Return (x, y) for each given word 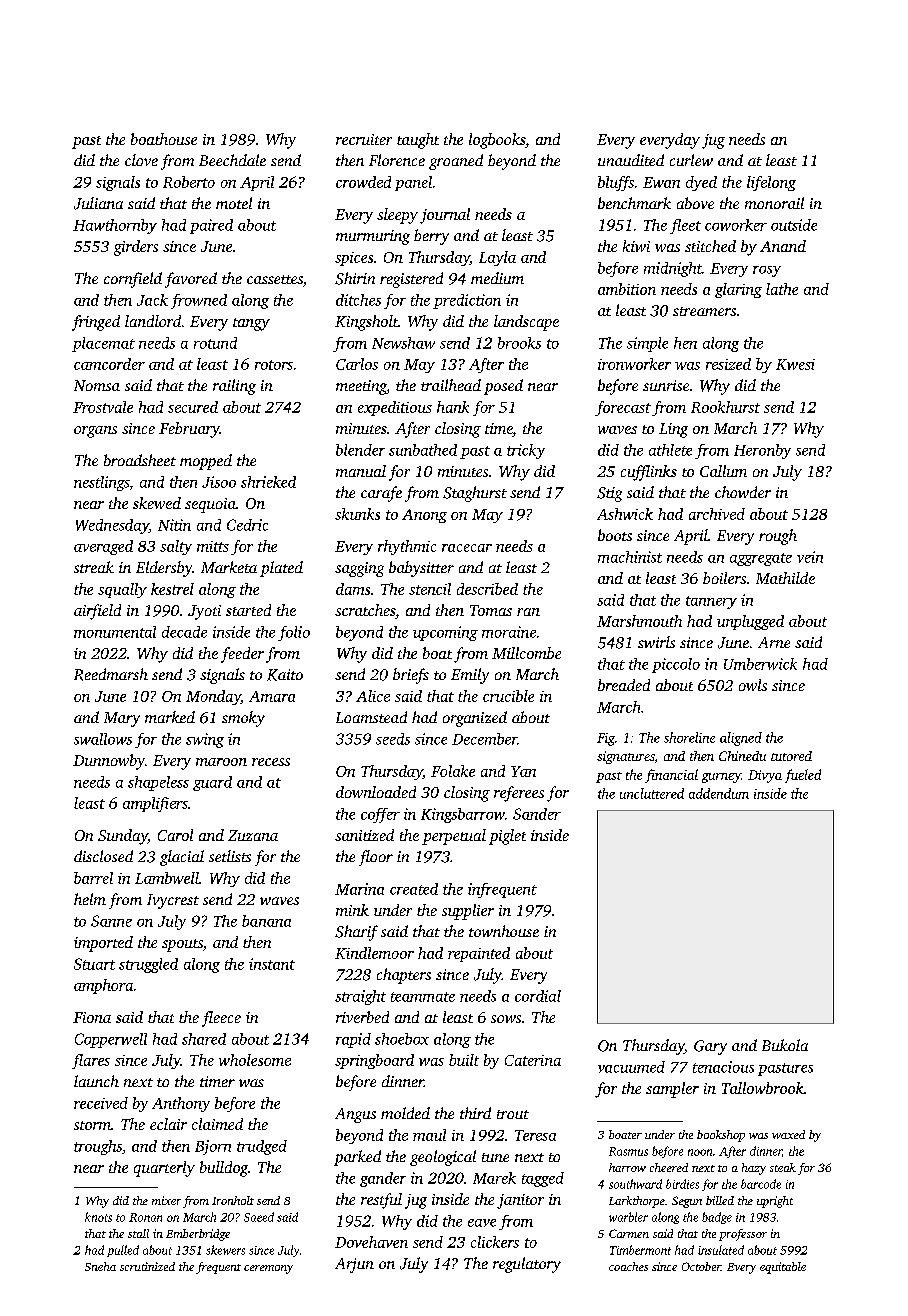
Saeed (259, 1217)
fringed (96, 323)
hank (453, 407)
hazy (754, 1169)
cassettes (275, 279)
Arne (774, 642)
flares (91, 1061)
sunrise (666, 385)
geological (443, 1158)
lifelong (771, 183)
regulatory (527, 1265)
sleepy (397, 216)
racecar (467, 548)
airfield (97, 612)
